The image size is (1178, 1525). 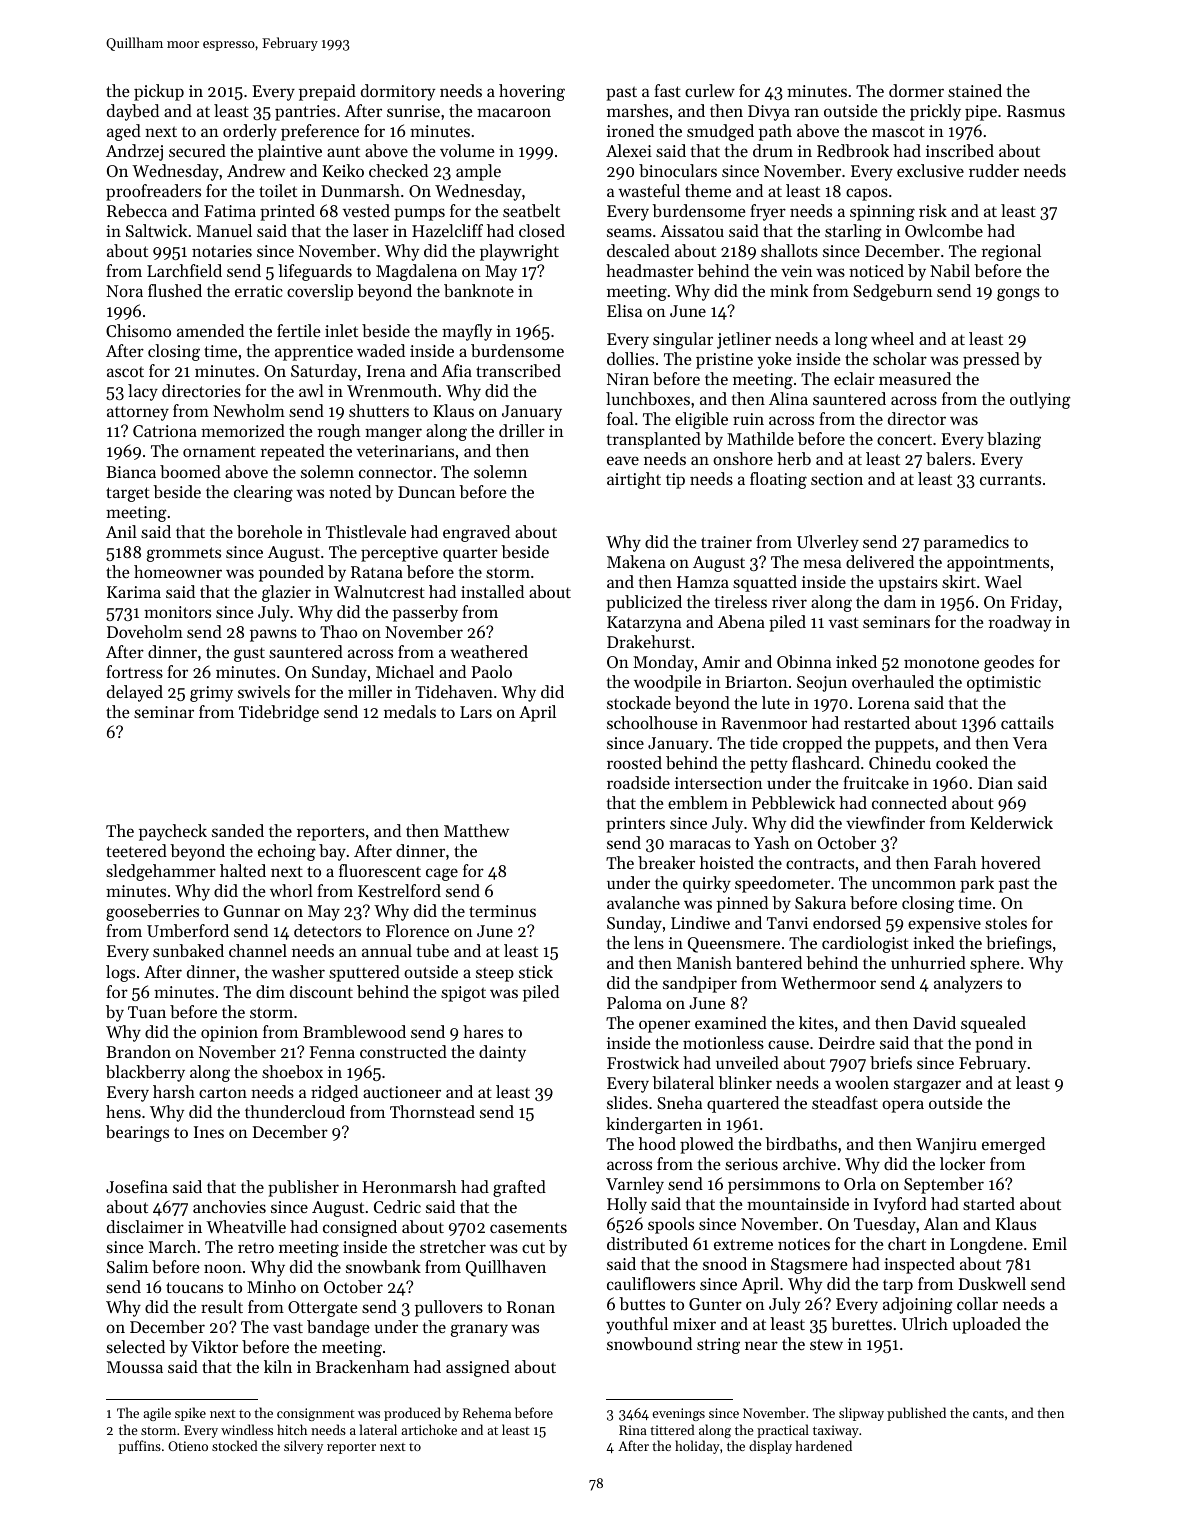 What do you see at coordinates (124, 291) in the screenshot?
I see `Nora` at bounding box center [124, 291].
